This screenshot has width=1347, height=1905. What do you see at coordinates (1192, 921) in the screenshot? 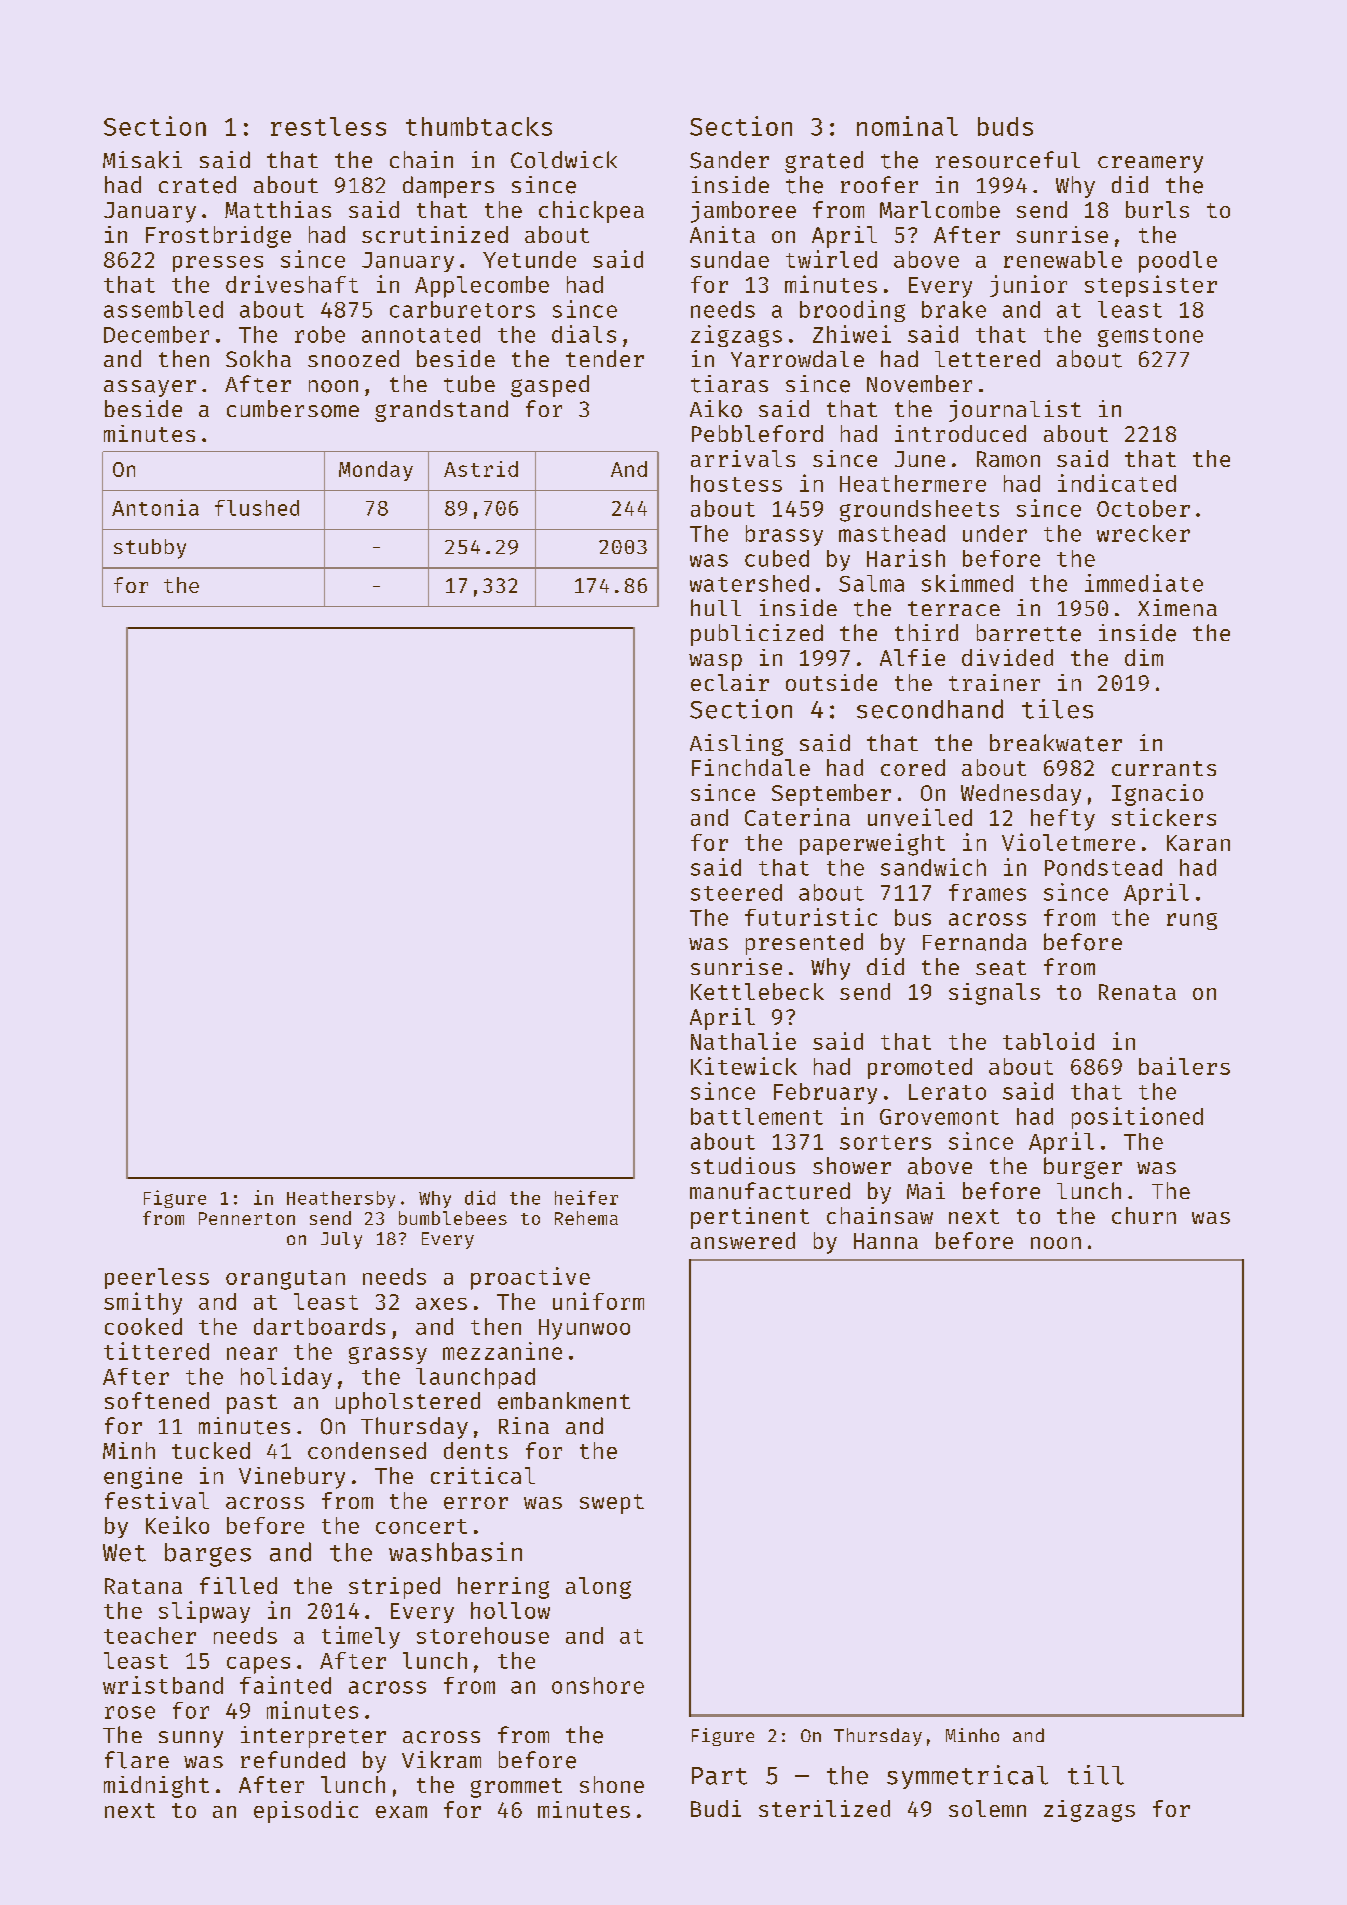
I see `rung` at bounding box center [1192, 921].
